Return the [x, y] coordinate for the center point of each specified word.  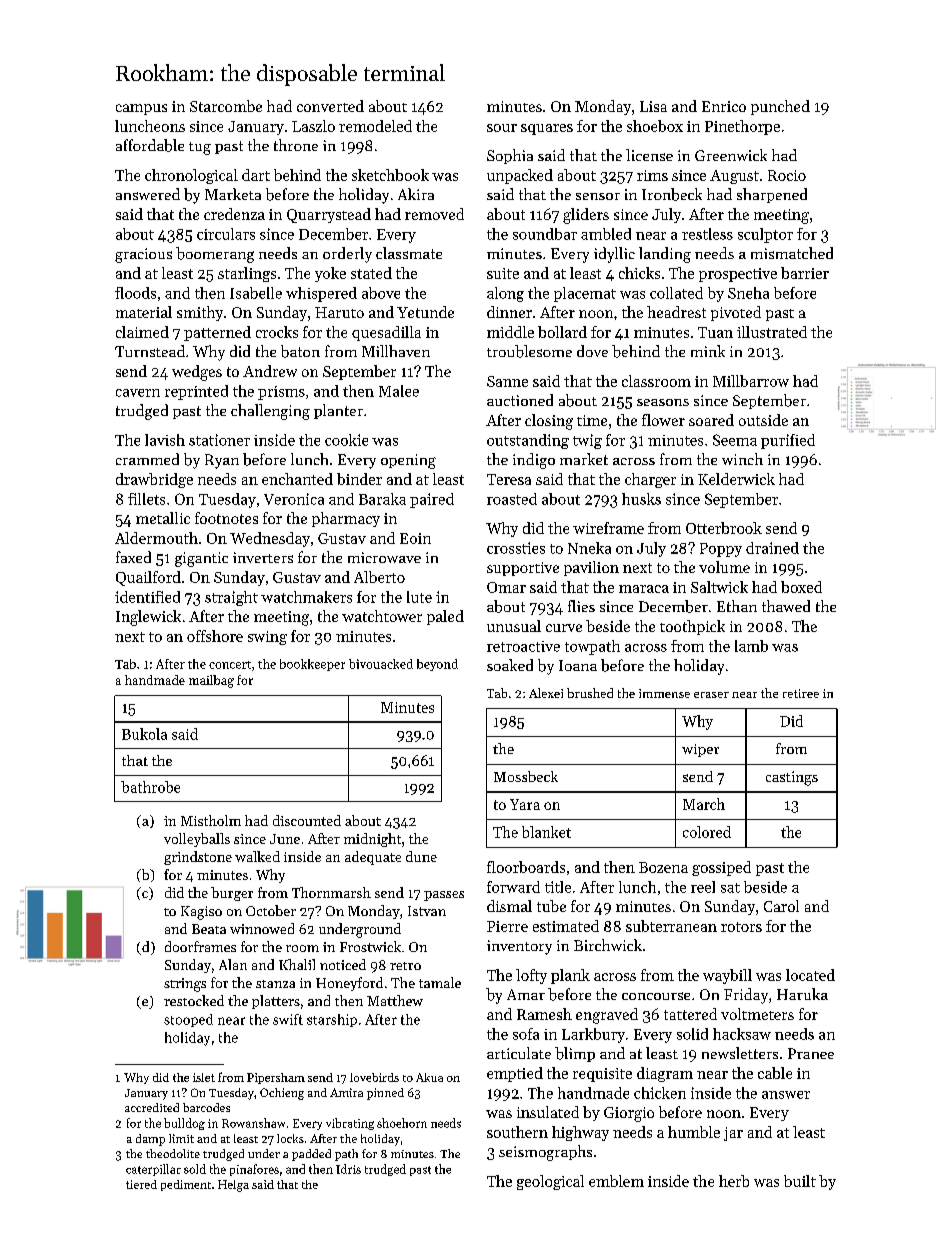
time [592, 420]
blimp [575, 1054]
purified [788, 441]
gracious [143, 255]
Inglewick [148, 618]
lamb [751, 646]
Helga [233, 1186]
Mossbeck [526, 776]
